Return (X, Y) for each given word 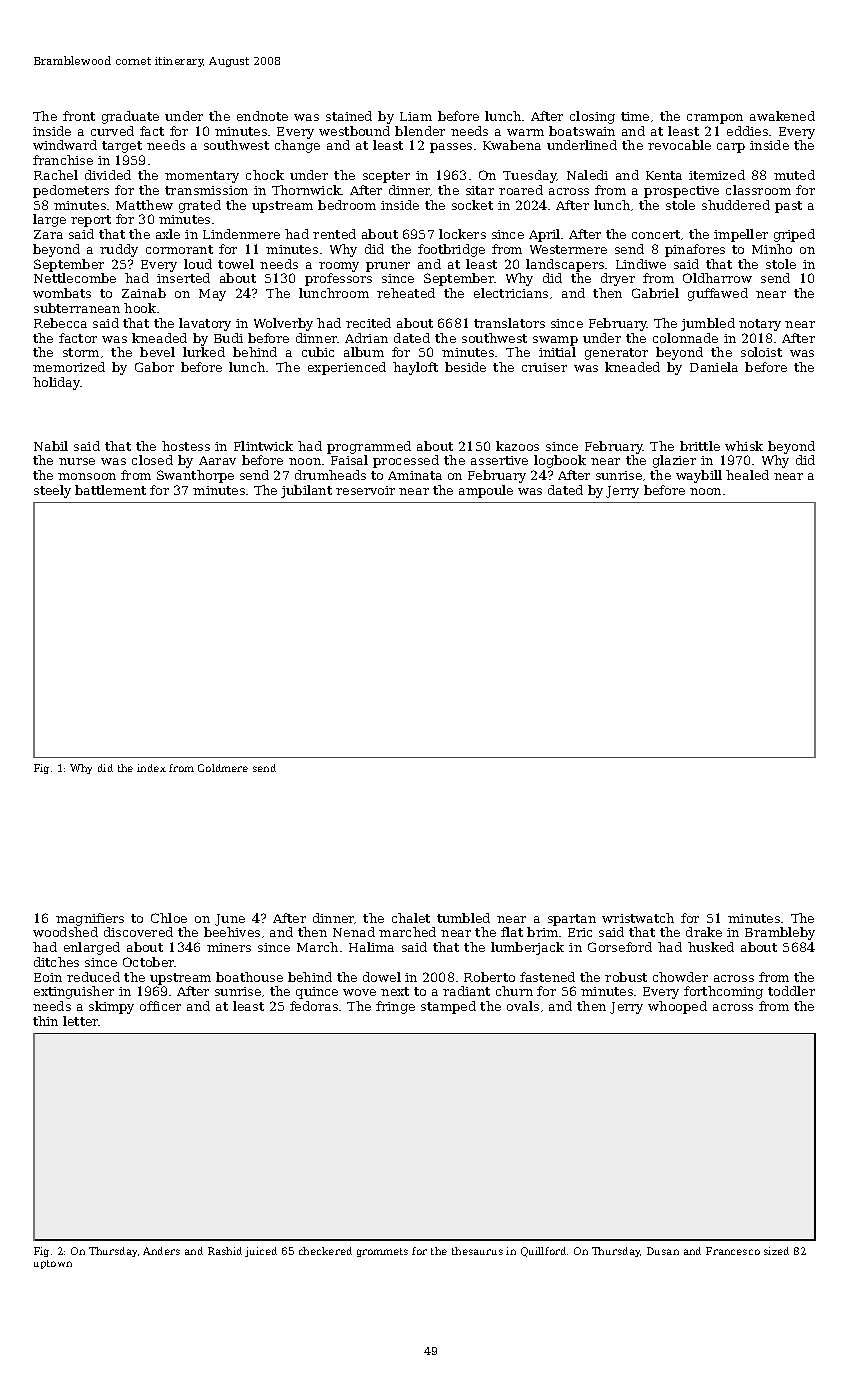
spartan (572, 920)
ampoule (486, 491)
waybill (699, 476)
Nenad (354, 932)
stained (349, 116)
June (230, 920)
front (79, 116)
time (635, 116)
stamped (448, 1007)
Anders (161, 1251)
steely (52, 491)
